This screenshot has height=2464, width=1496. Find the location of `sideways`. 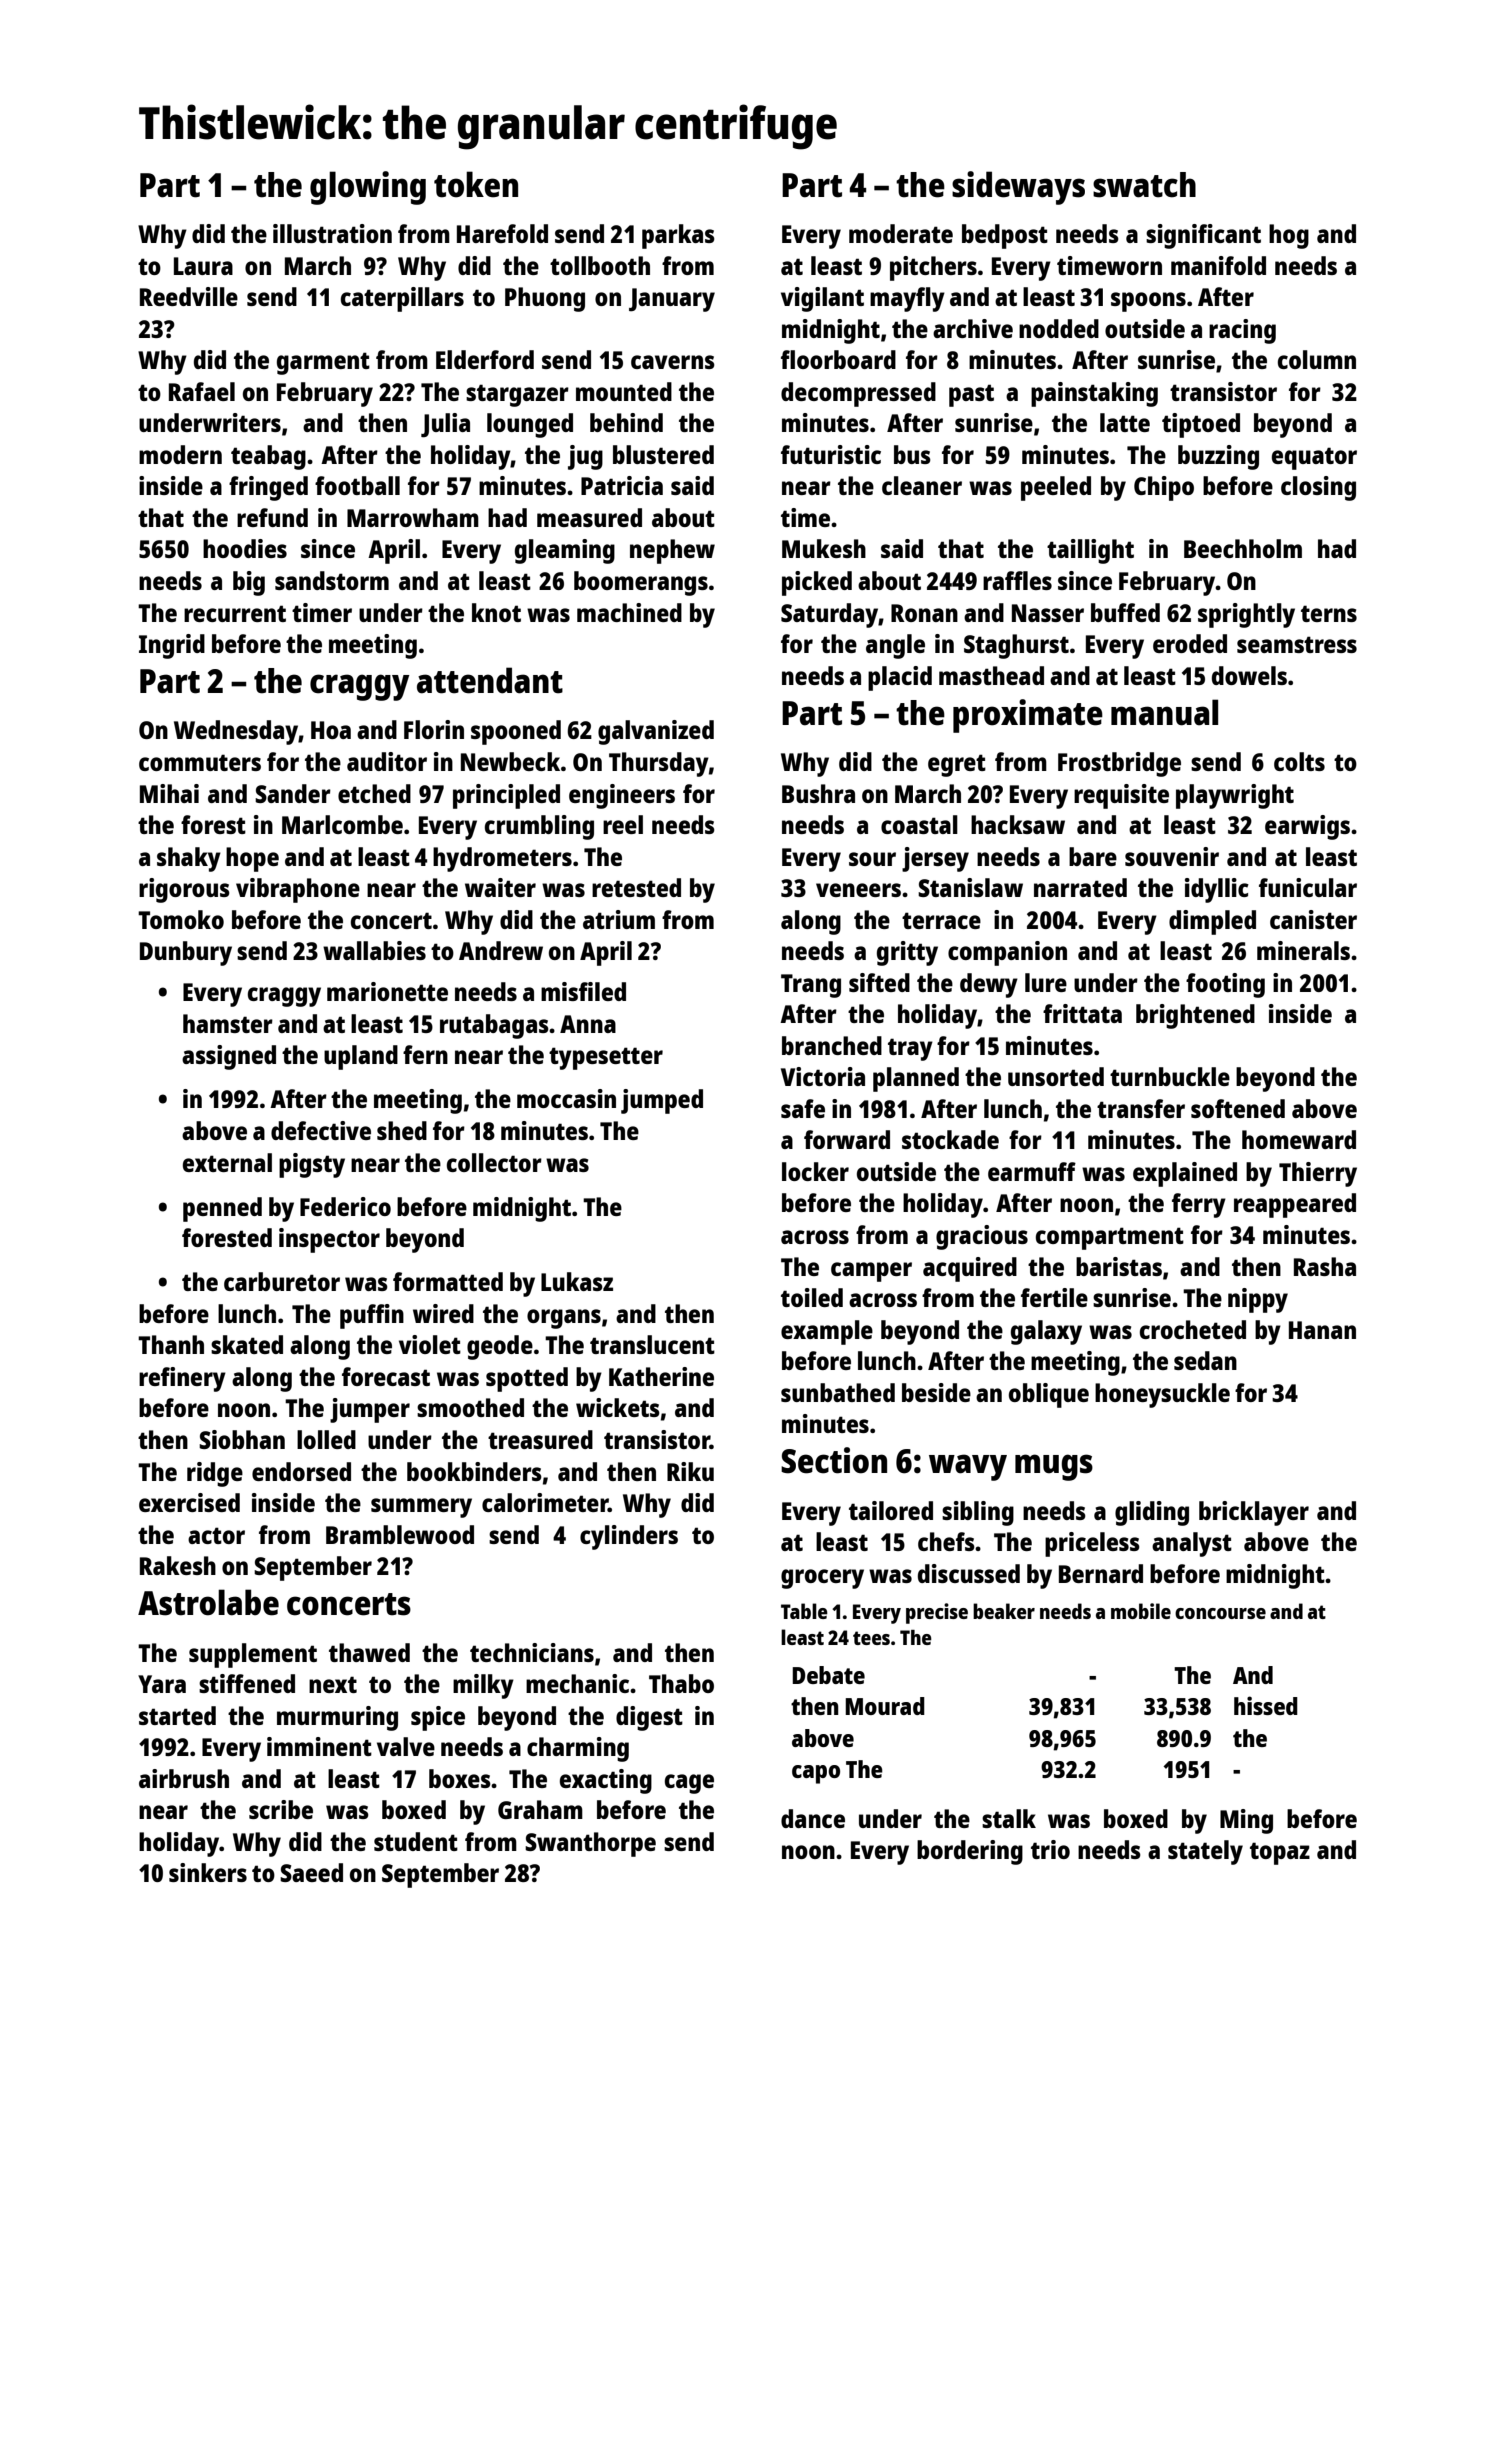

sideways is located at coordinates (1018, 188).
